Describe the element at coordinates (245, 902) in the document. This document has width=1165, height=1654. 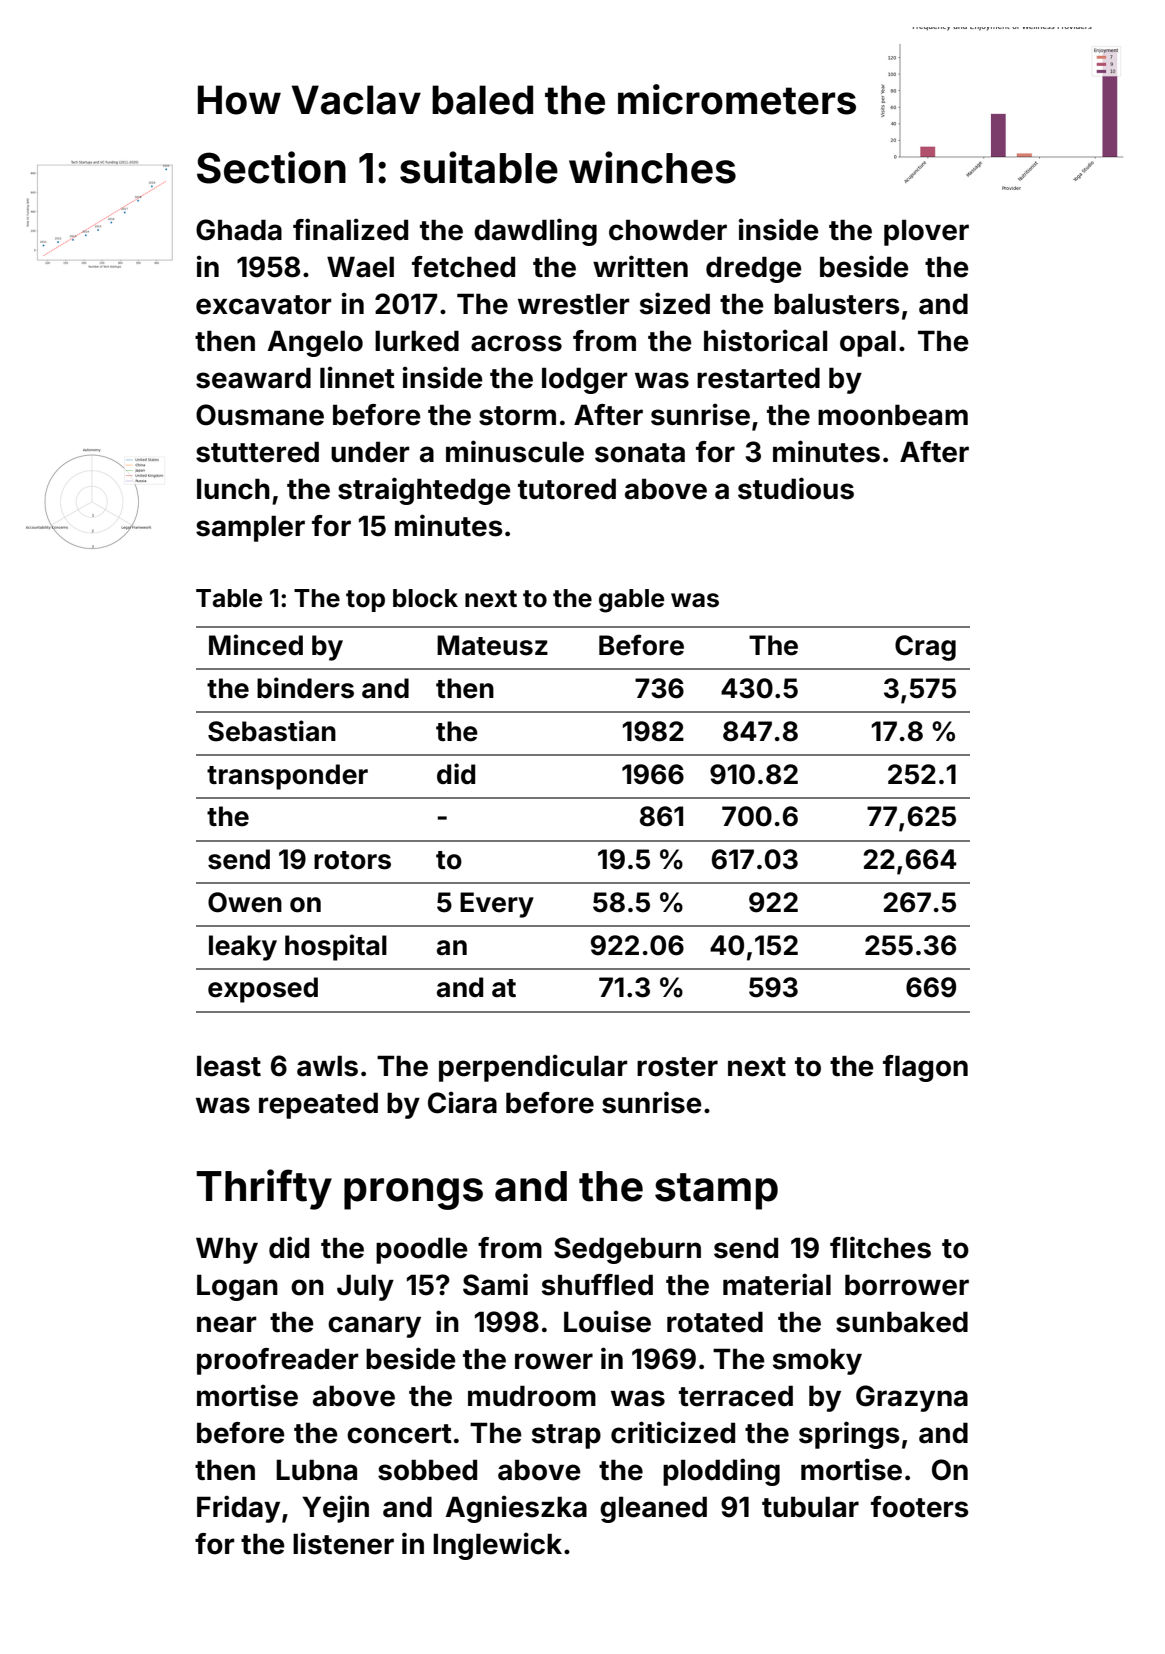
I see `Owen` at that location.
